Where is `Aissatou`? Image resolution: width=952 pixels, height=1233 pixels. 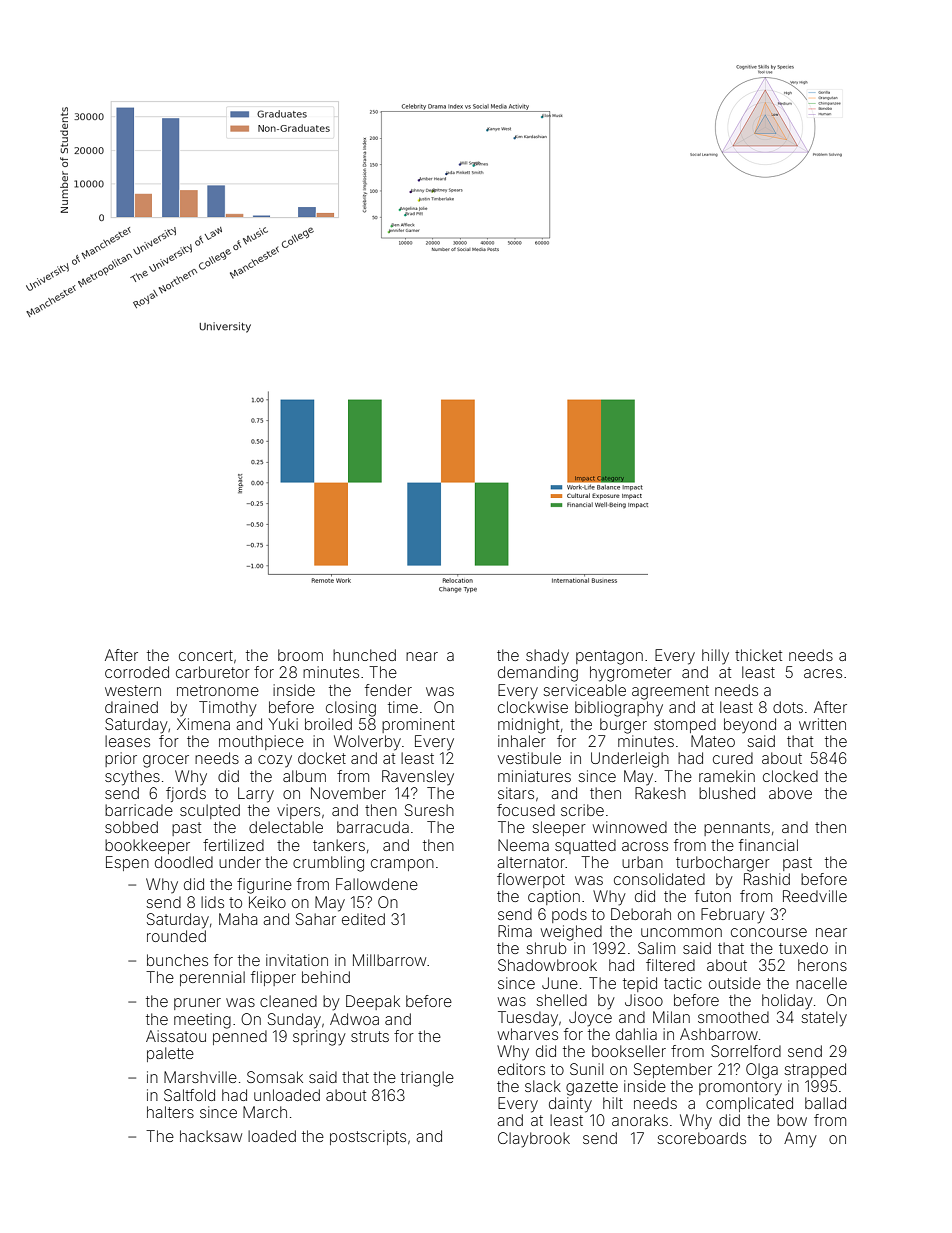 Aissatou is located at coordinates (176, 1036).
